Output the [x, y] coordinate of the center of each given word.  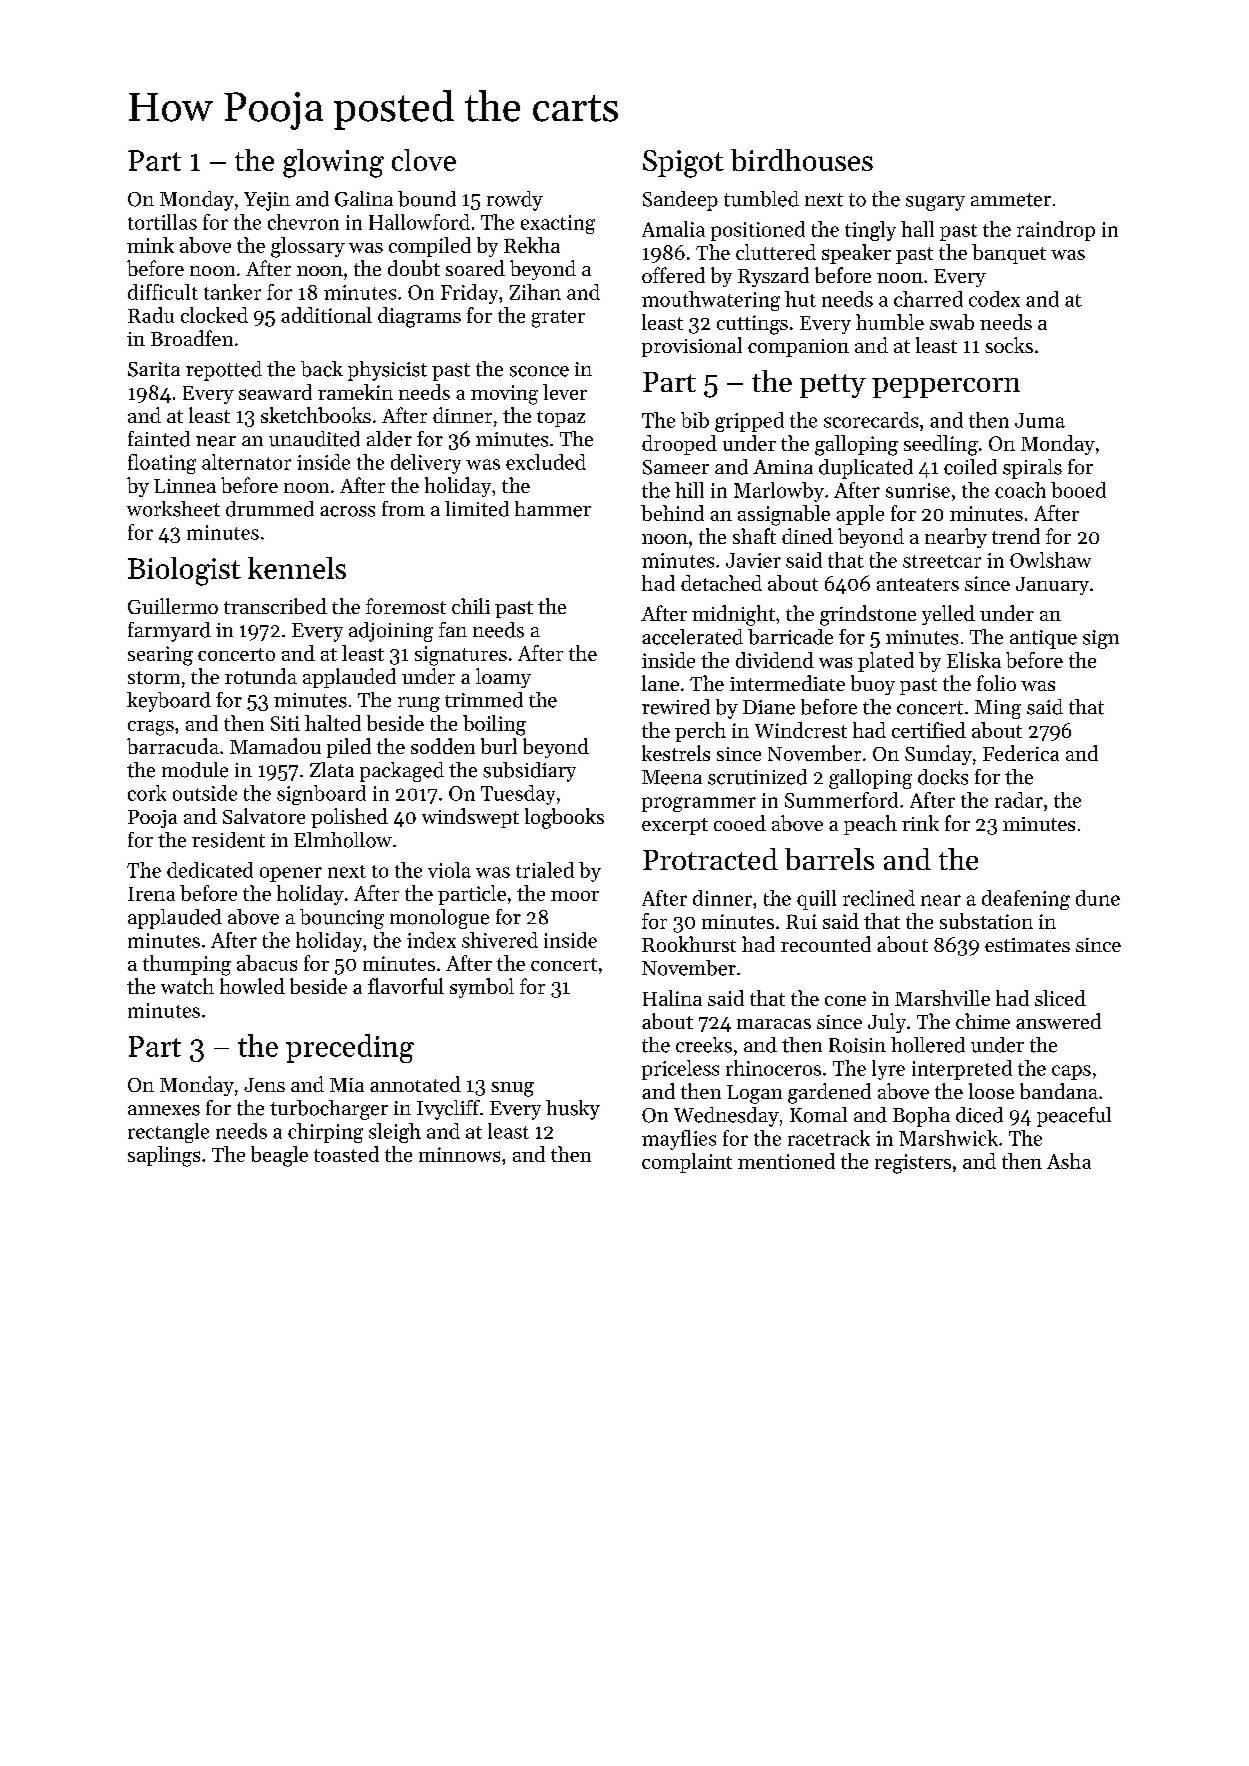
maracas [774, 1024]
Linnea [185, 486]
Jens [264, 1085]
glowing [333, 163]
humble [890, 322]
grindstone [868, 615]
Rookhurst [689, 944]
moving [504, 395]
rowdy [515, 201]
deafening [1026, 900]
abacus [267, 963]
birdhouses [802, 160]
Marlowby [779, 492]
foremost [406, 606]
